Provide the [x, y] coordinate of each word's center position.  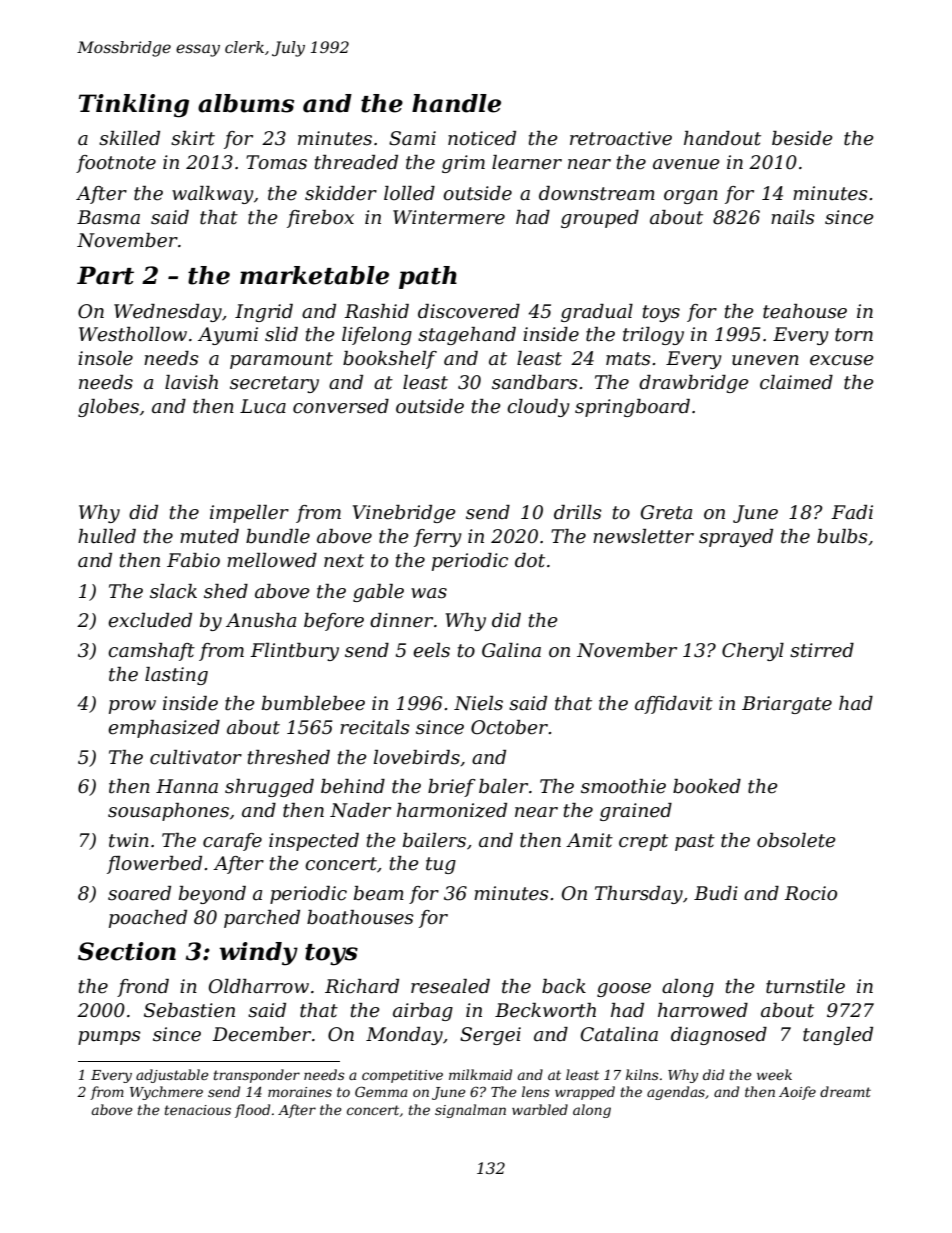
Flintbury [294, 652]
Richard [362, 986]
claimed [796, 382]
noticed [482, 138]
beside [802, 138]
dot [530, 560]
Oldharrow [259, 986]
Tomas [276, 162]
